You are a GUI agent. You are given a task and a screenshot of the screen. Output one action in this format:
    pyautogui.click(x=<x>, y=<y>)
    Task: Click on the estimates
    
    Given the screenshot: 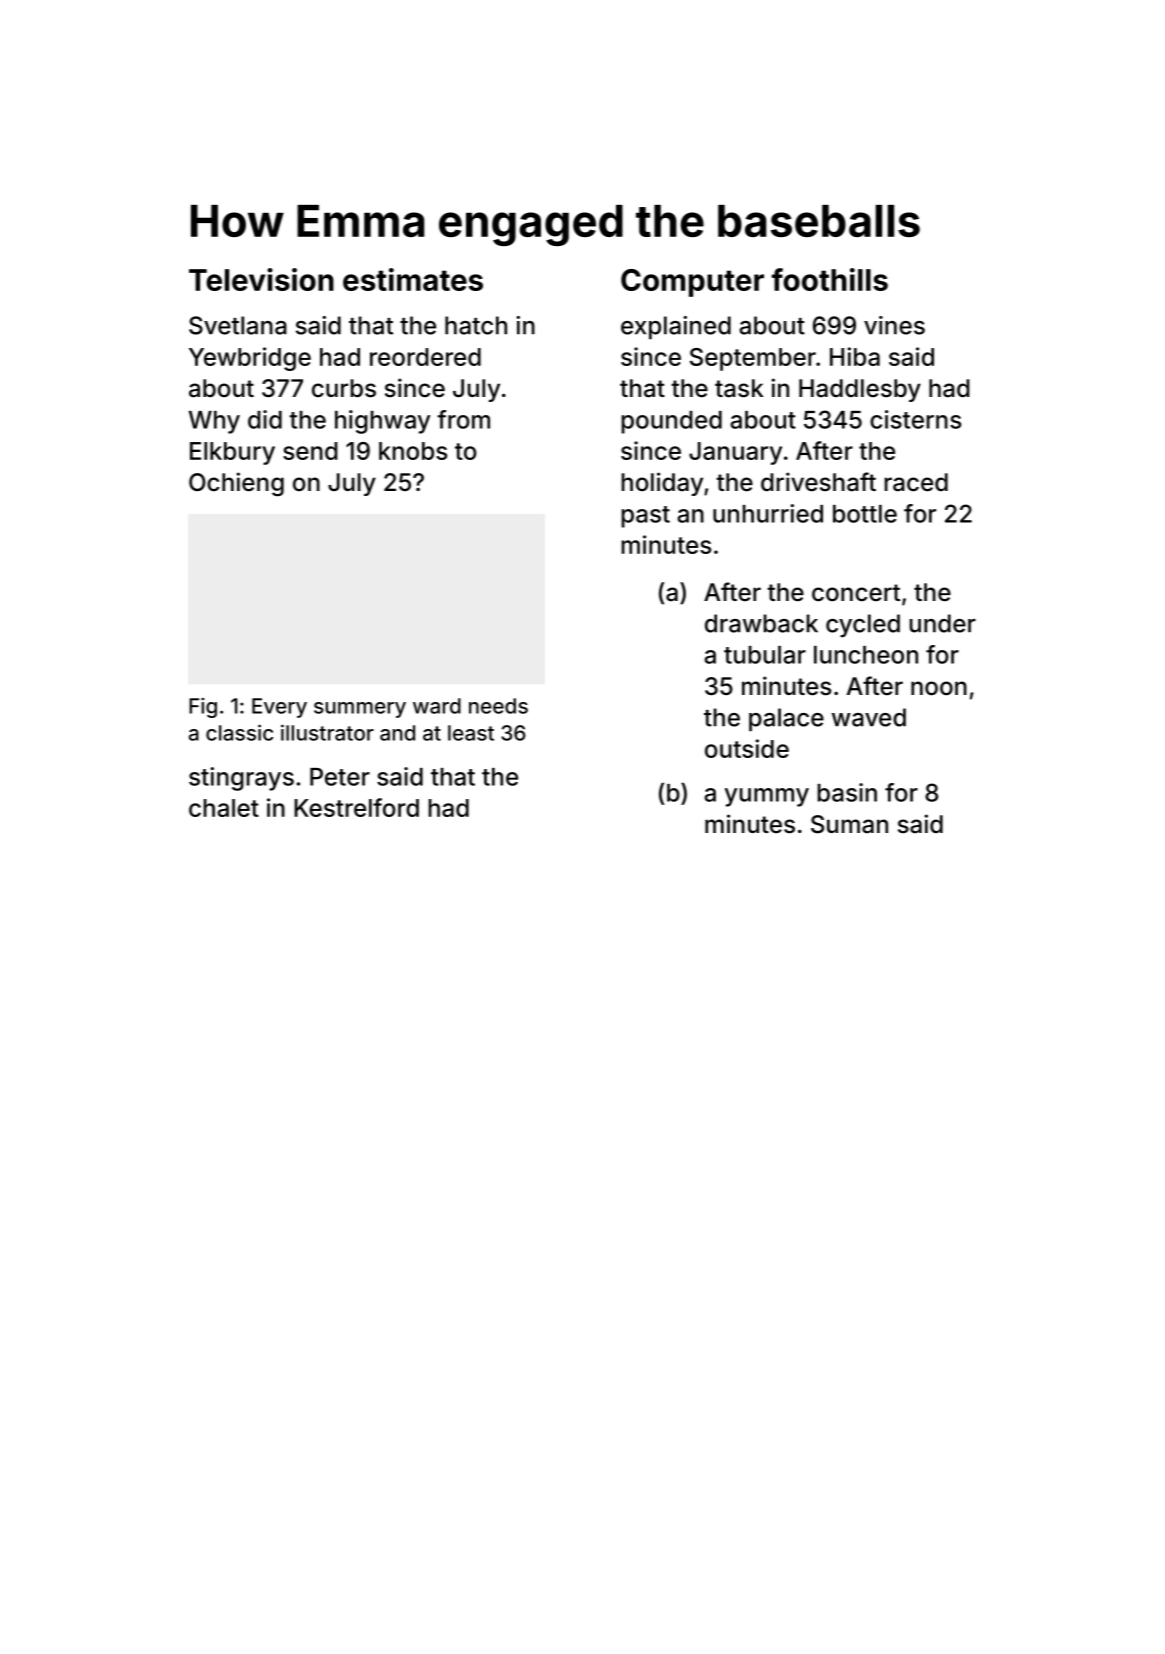 What is the action you would take?
    pyautogui.click(x=413, y=279)
